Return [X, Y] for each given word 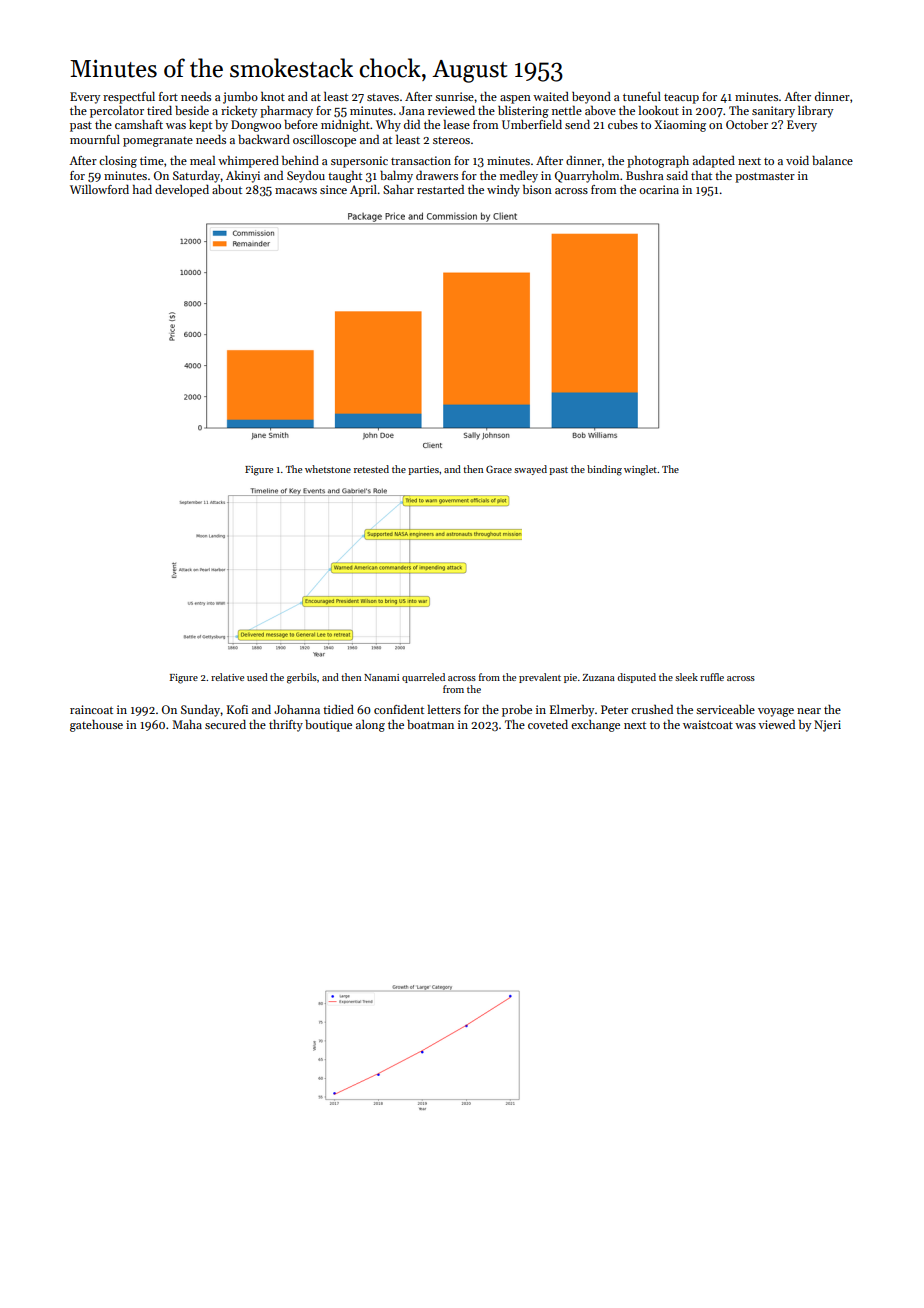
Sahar [398, 189]
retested [371, 469]
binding [604, 470]
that [701, 175]
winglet [640, 470]
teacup [681, 99]
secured [225, 724]
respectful [129, 98]
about [227, 189]
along [370, 726]
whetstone [328, 469]
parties [423, 470]
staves [383, 97]
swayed [530, 470]
